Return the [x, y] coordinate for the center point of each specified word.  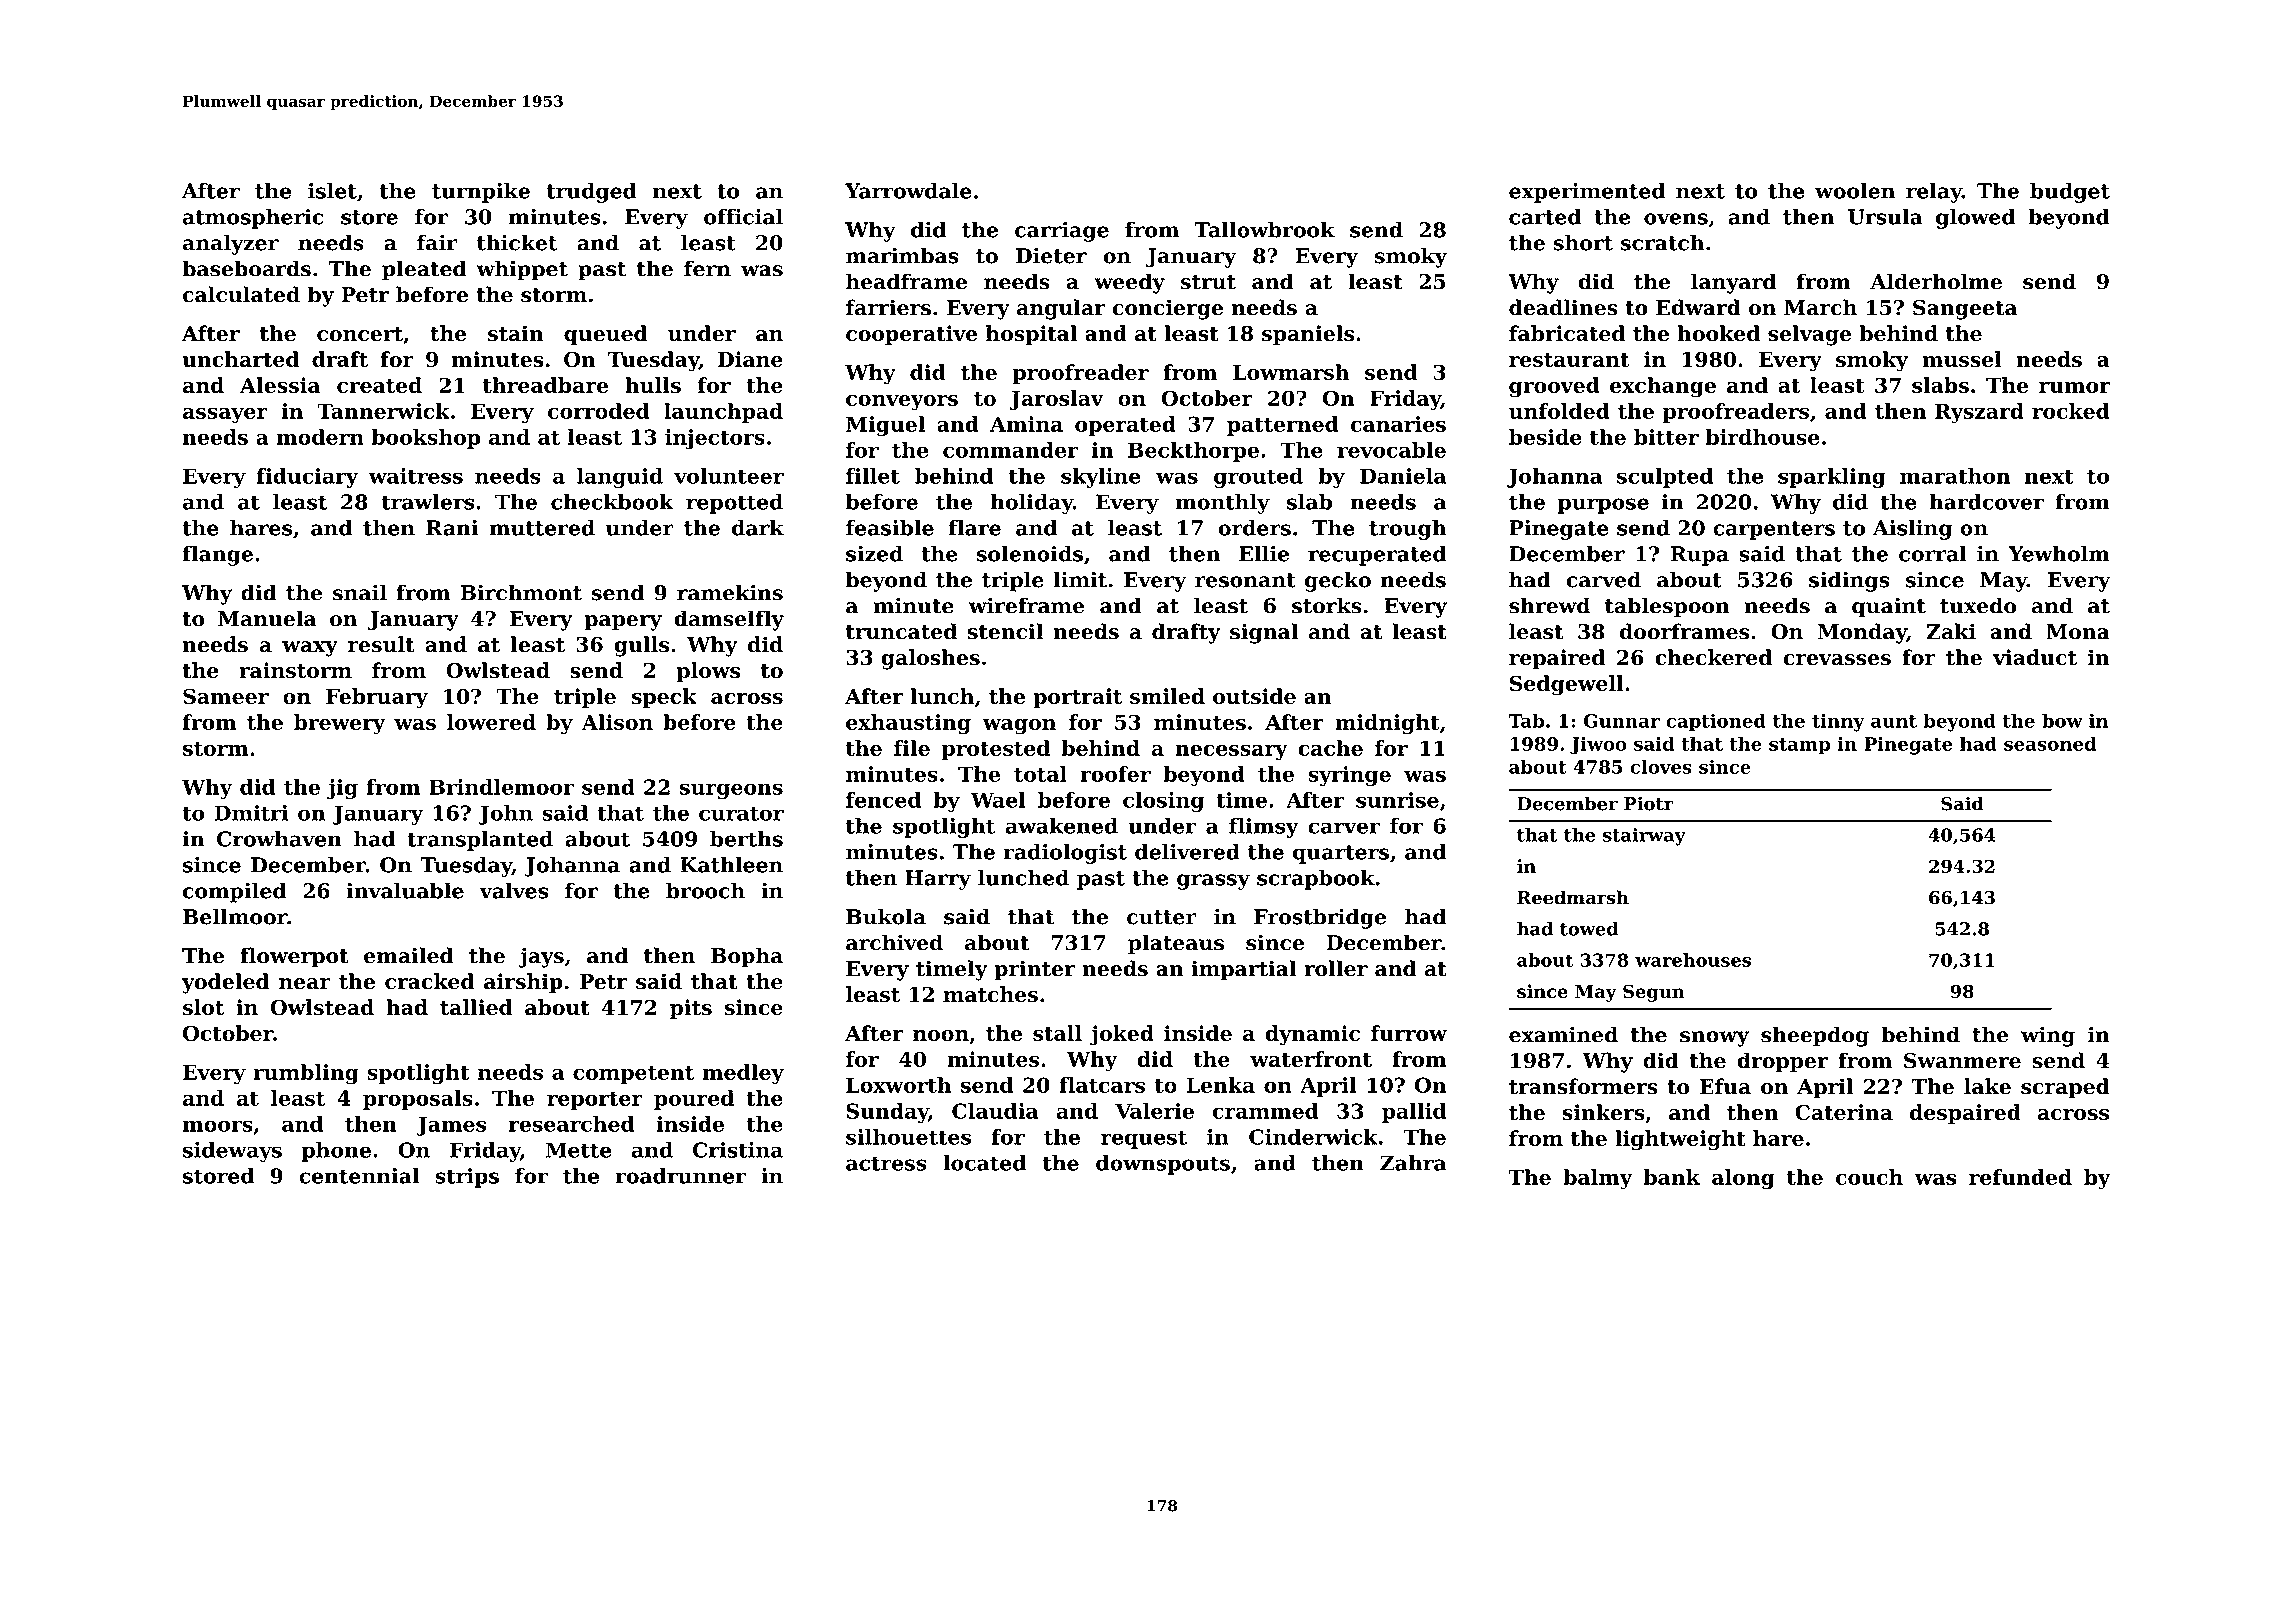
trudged [591, 193]
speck [664, 698]
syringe [1349, 776]
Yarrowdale [908, 191]
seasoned [2050, 743]
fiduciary [308, 478]
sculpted [1665, 478]
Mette [579, 1150]
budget [2070, 193]
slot [203, 1007]
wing [2048, 1036]
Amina [1026, 424]
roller [1336, 968]
